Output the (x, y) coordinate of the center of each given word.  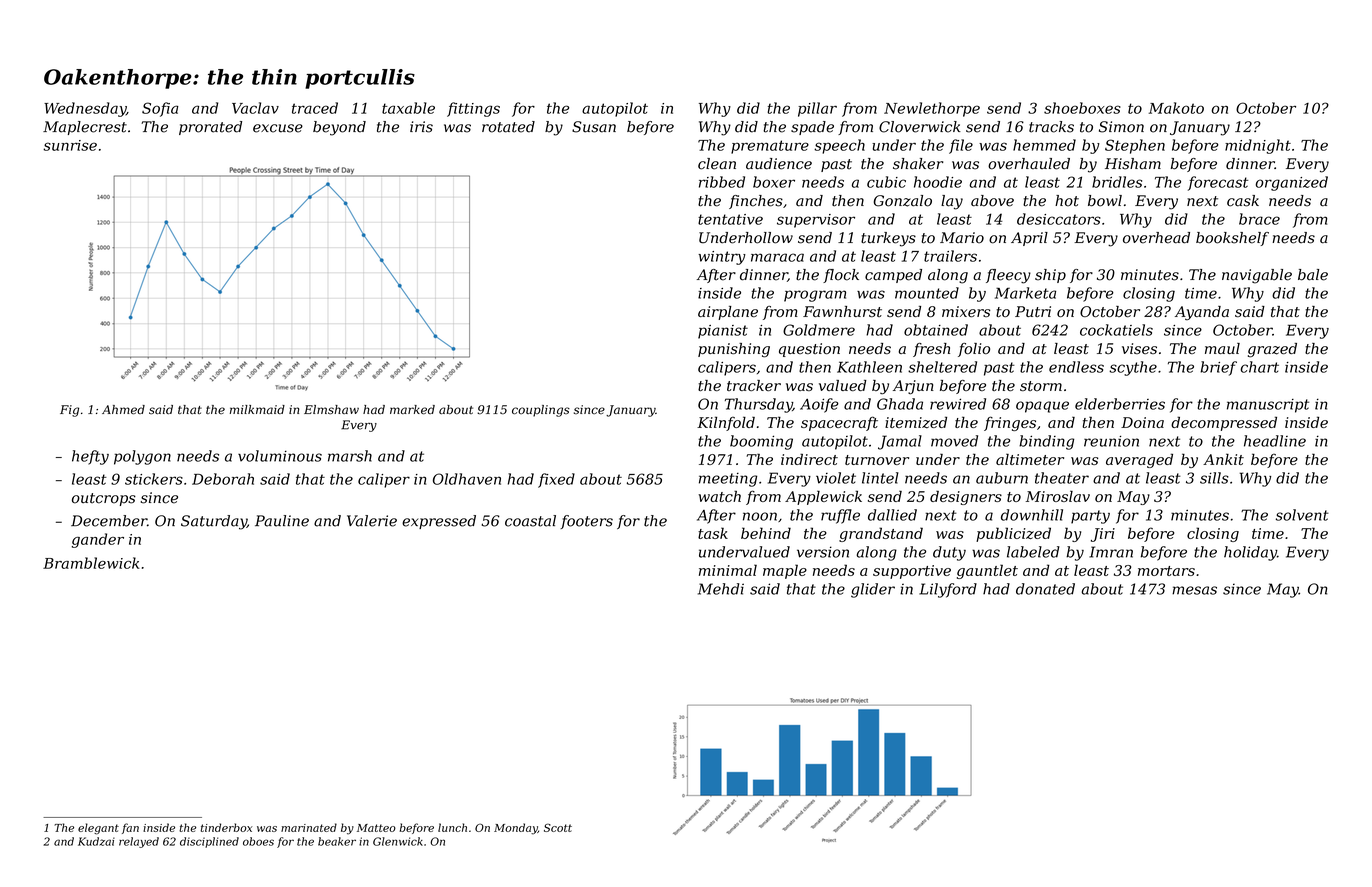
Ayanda (1202, 313)
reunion (1111, 441)
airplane (728, 313)
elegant (98, 829)
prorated (210, 128)
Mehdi (721, 589)
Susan (594, 127)
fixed (556, 480)
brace (1259, 219)
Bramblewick (91, 563)
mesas (1194, 590)
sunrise (70, 145)
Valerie (372, 521)
